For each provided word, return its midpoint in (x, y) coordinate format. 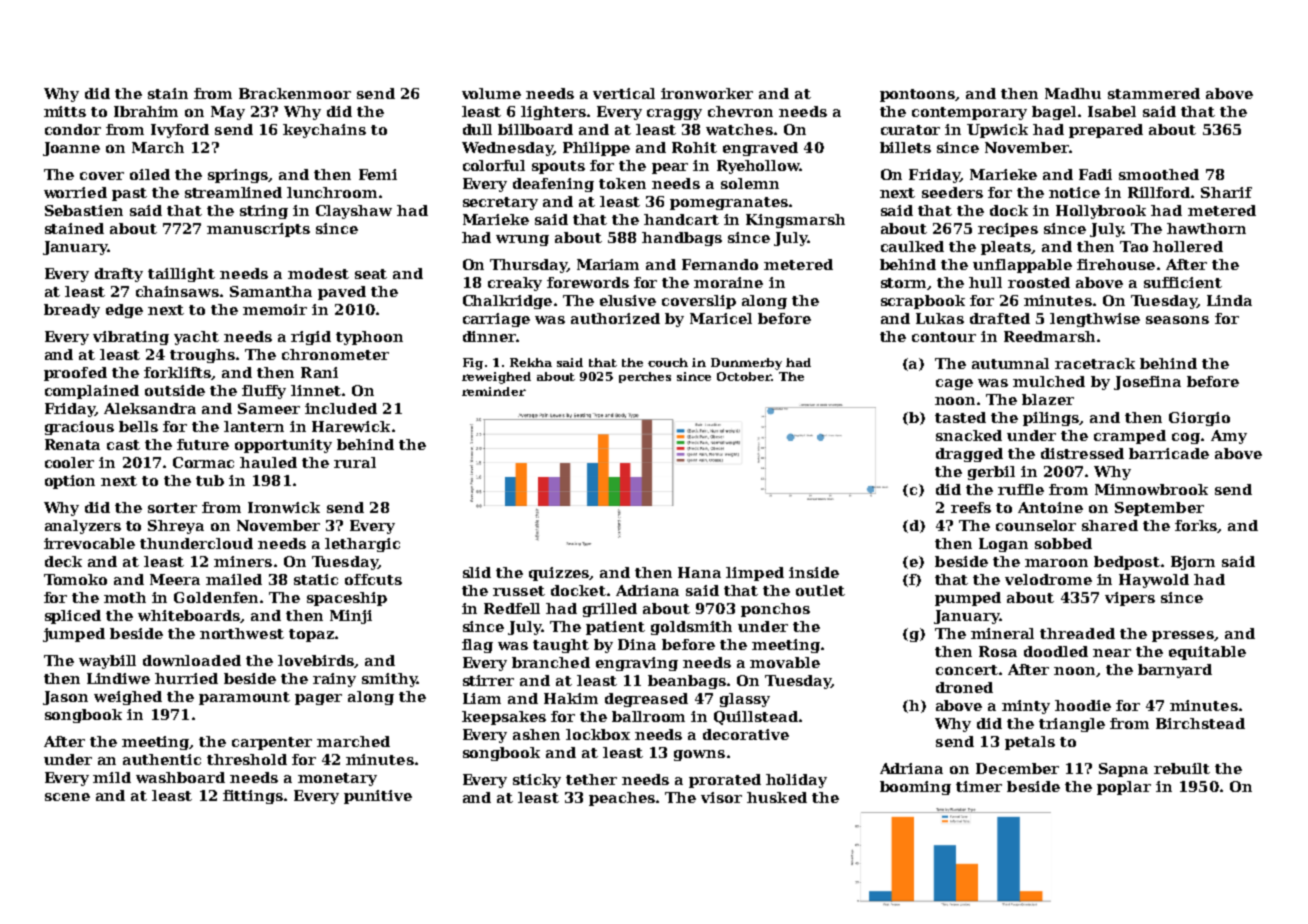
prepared (1106, 131)
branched (551, 662)
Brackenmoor (295, 93)
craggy (674, 114)
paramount (244, 698)
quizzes (559, 574)
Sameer (269, 408)
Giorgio (1199, 419)
